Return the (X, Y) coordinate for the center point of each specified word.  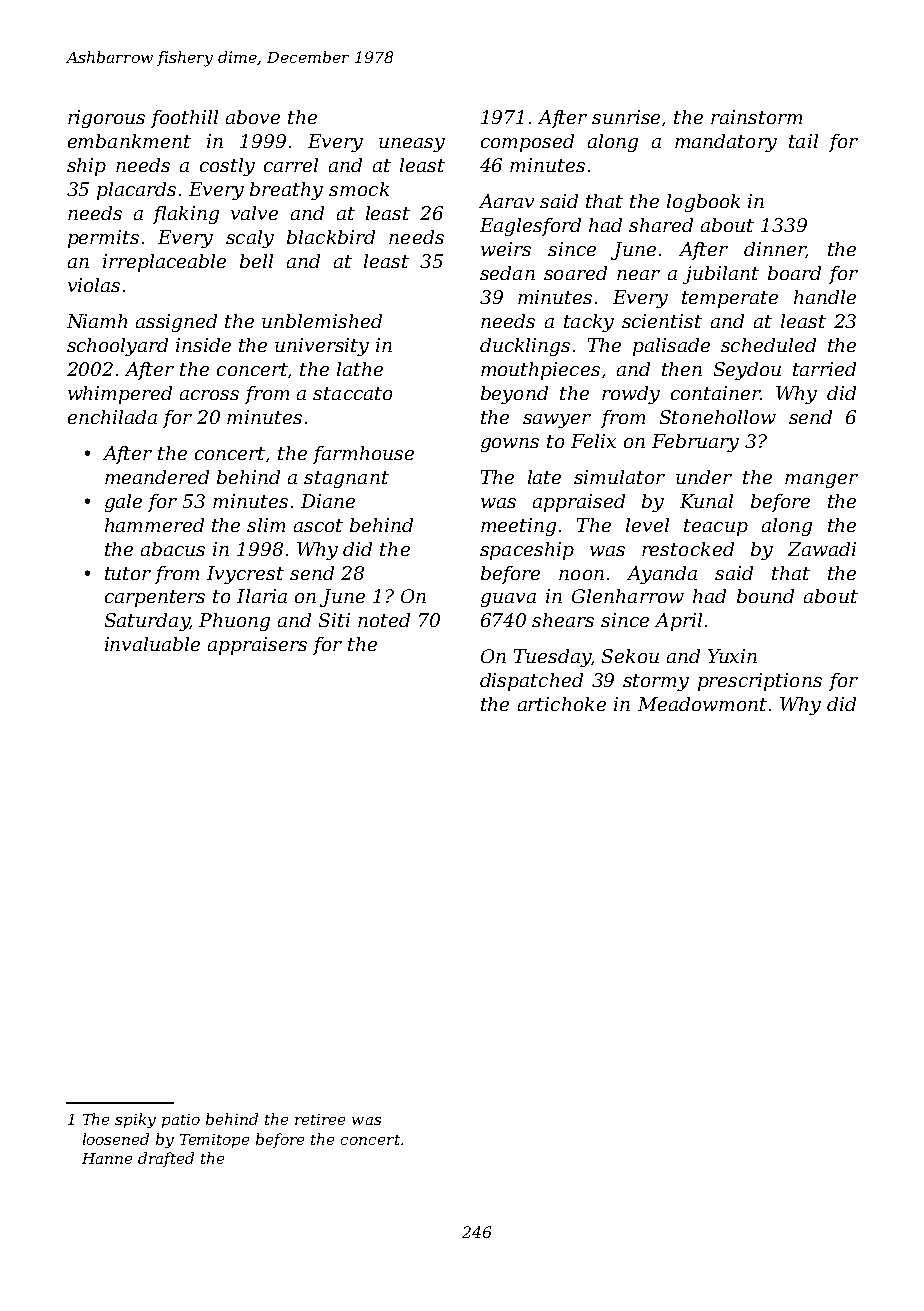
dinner (775, 250)
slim (266, 525)
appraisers (257, 646)
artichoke (562, 704)
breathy (286, 191)
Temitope (214, 1141)
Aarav (506, 201)
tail (803, 141)
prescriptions (760, 682)
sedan (507, 273)
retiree (320, 1119)
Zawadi (822, 549)
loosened (116, 1139)
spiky (135, 1120)
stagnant (346, 479)
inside (203, 345)
